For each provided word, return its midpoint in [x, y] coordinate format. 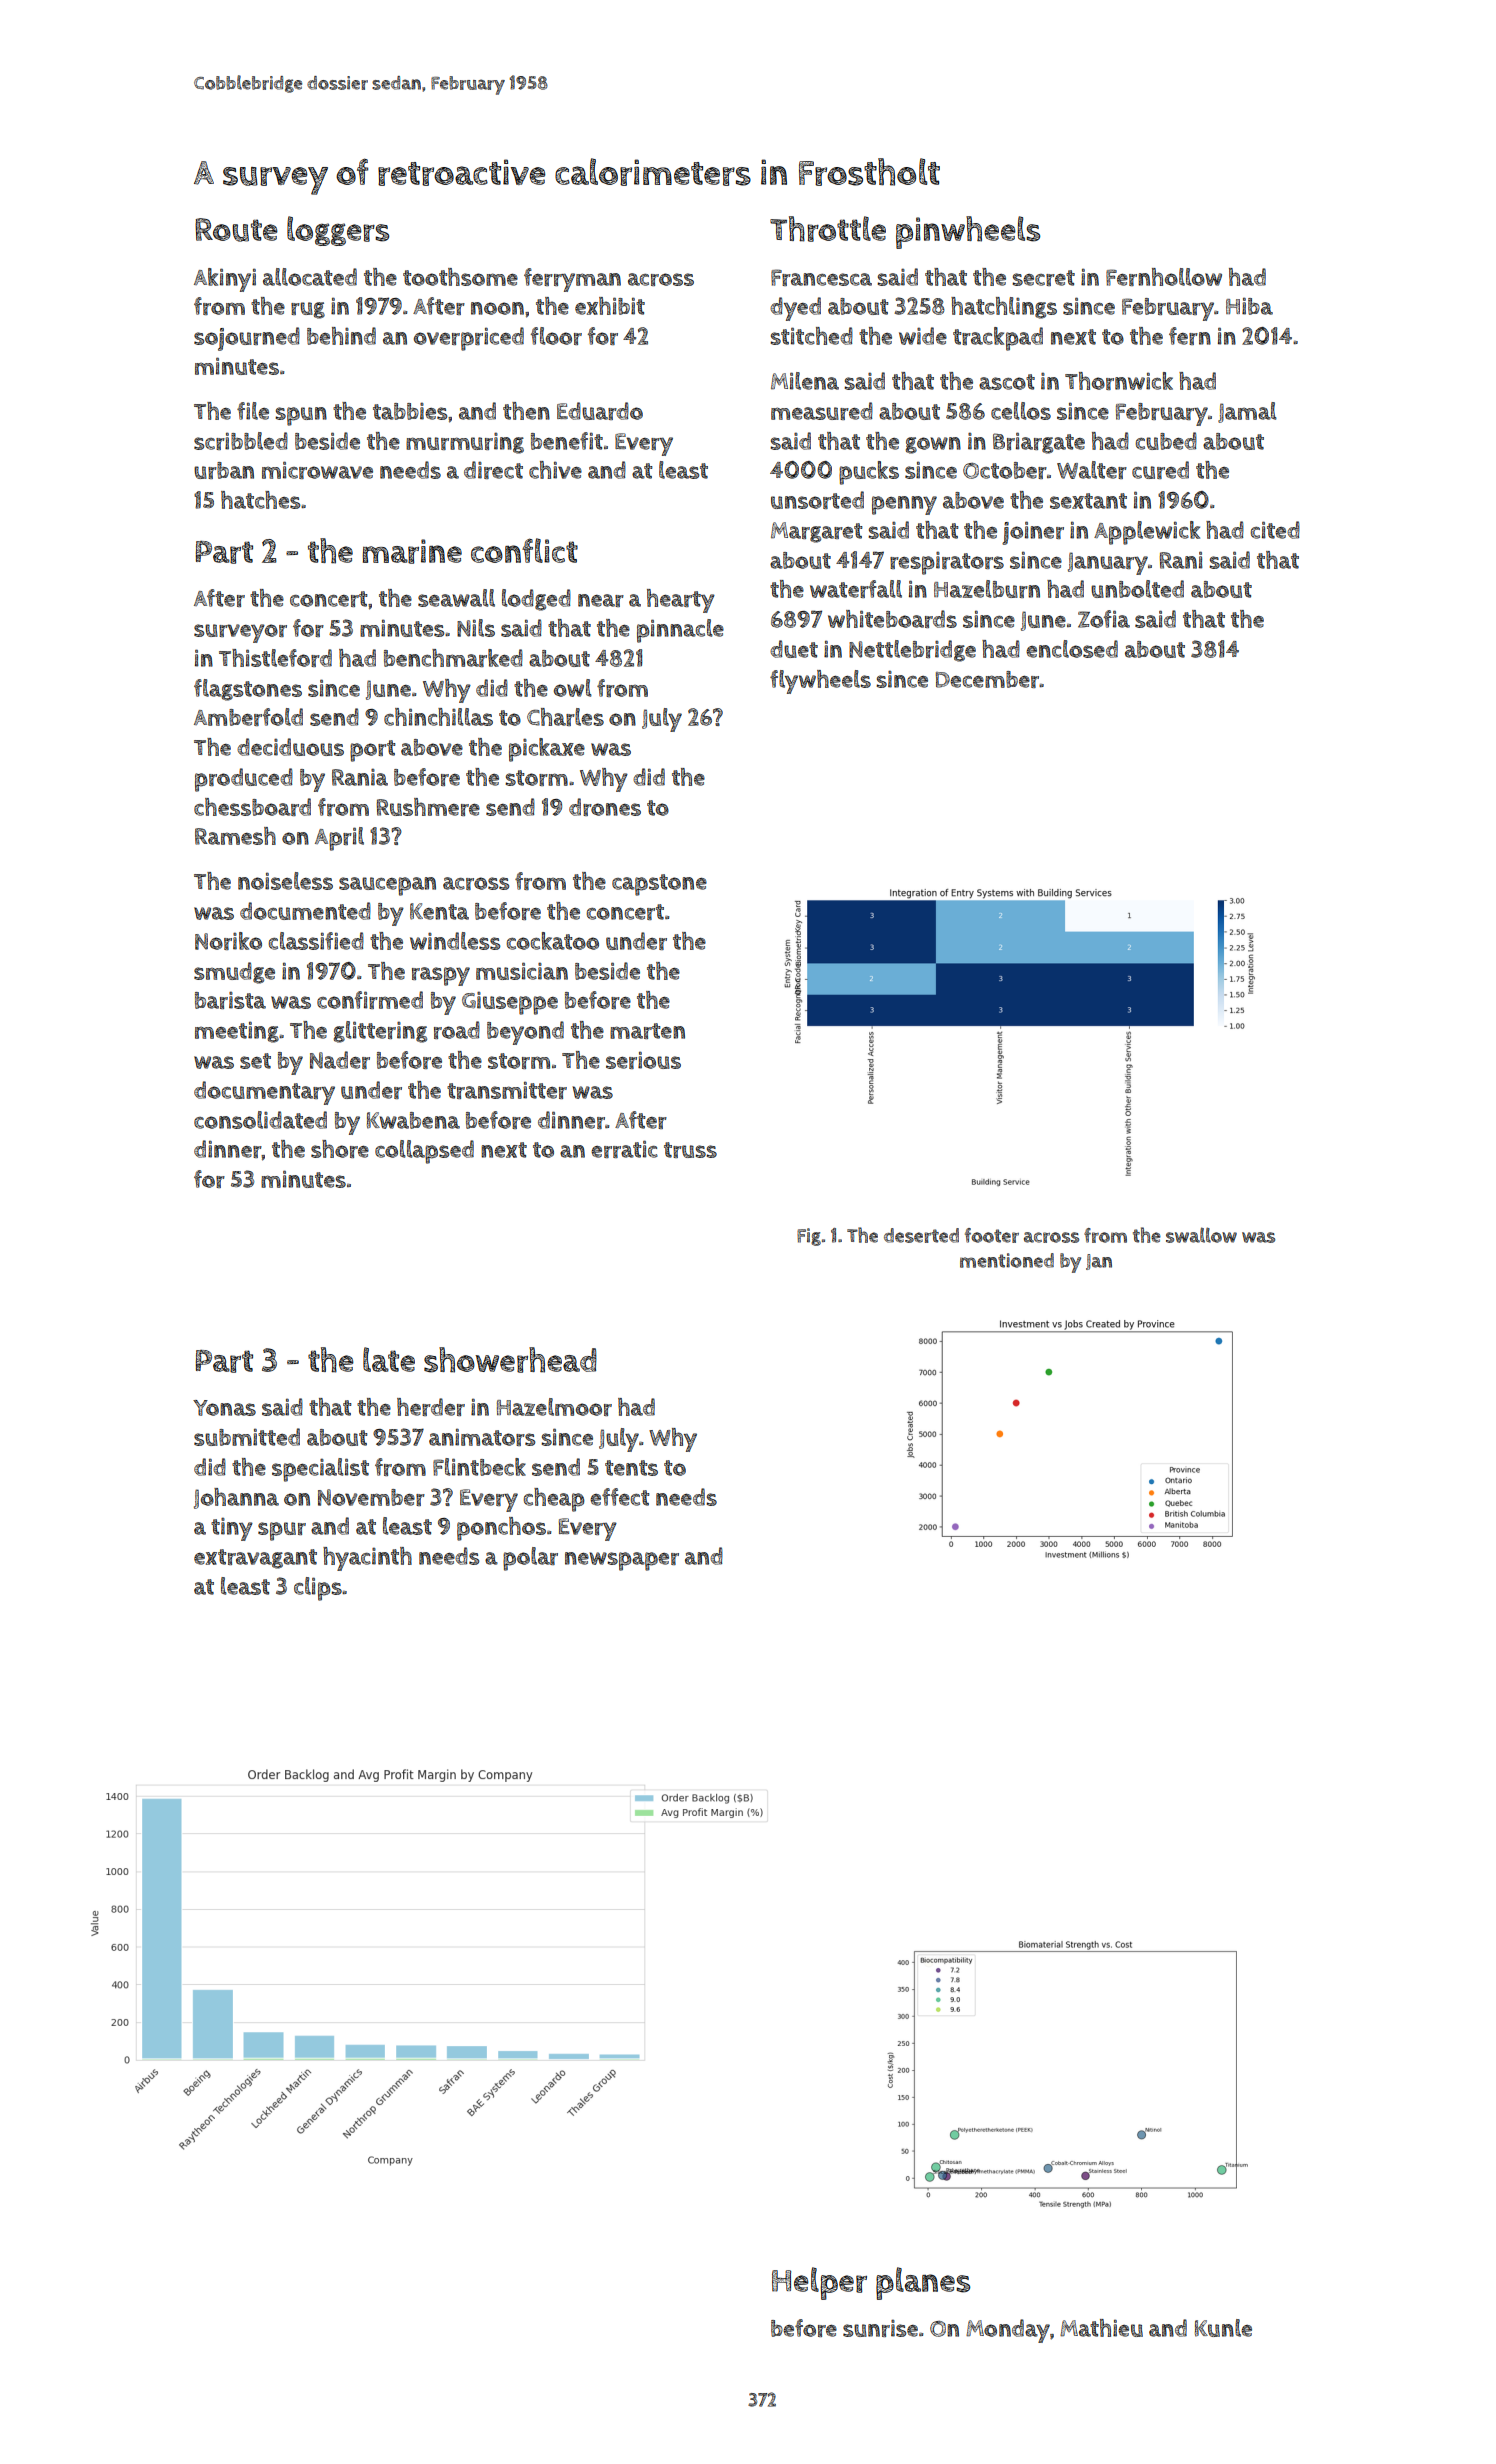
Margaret [816, 532]
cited [1275, 530]
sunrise [880, 2328]
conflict [524, 550]
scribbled [241, 441]
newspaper [622, 1561]
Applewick [1147, 533]
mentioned [1007, 1260]
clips [318, 1589]
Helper [819, 2283]
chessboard [252, 807]
